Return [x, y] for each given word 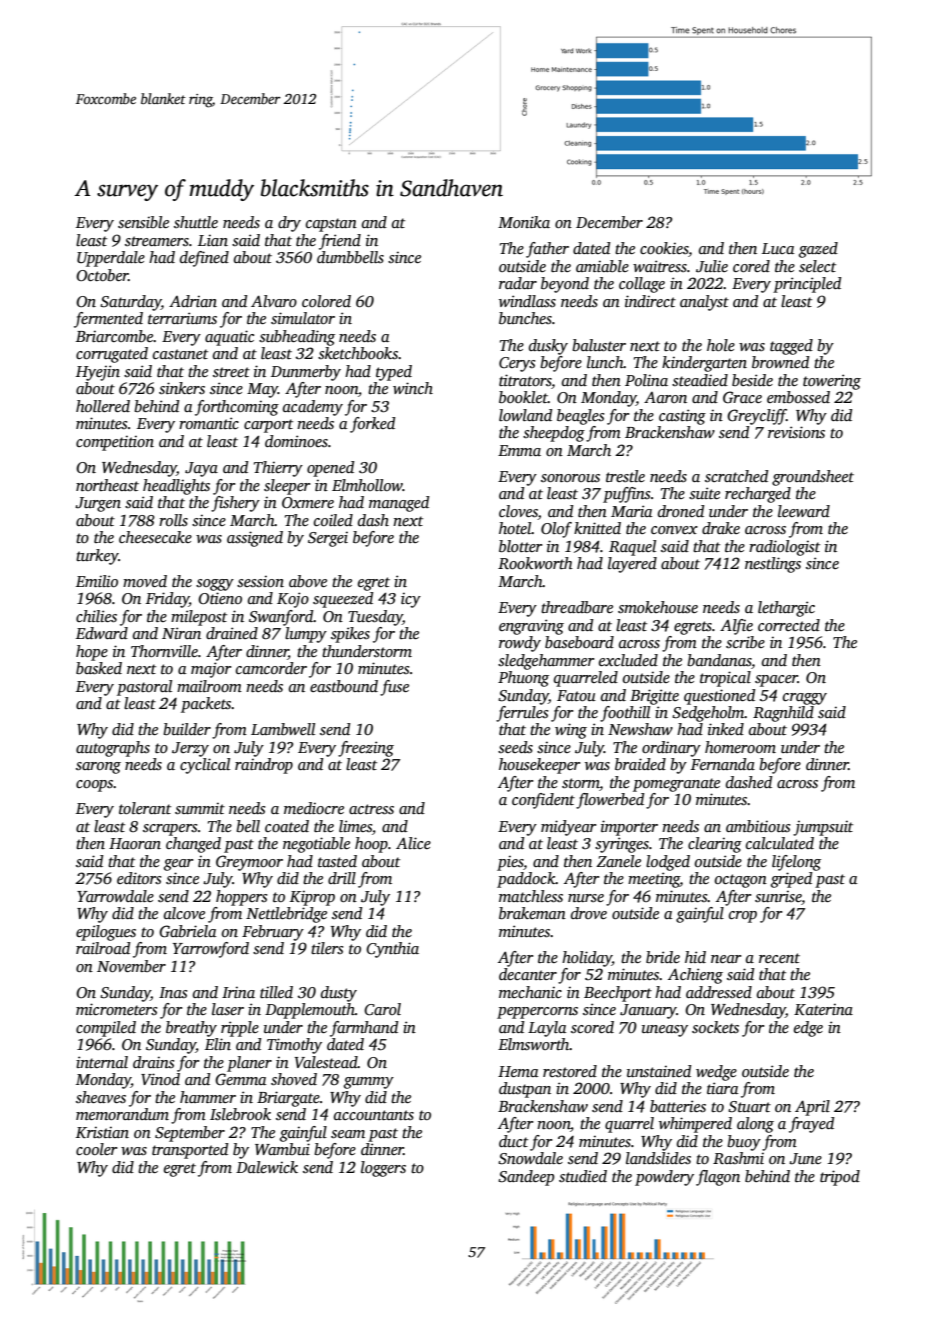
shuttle [196, 222]
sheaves [101, 1097]
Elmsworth [534, 1044]
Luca [778, 248]
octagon [741, 881]
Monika [524, 222]
